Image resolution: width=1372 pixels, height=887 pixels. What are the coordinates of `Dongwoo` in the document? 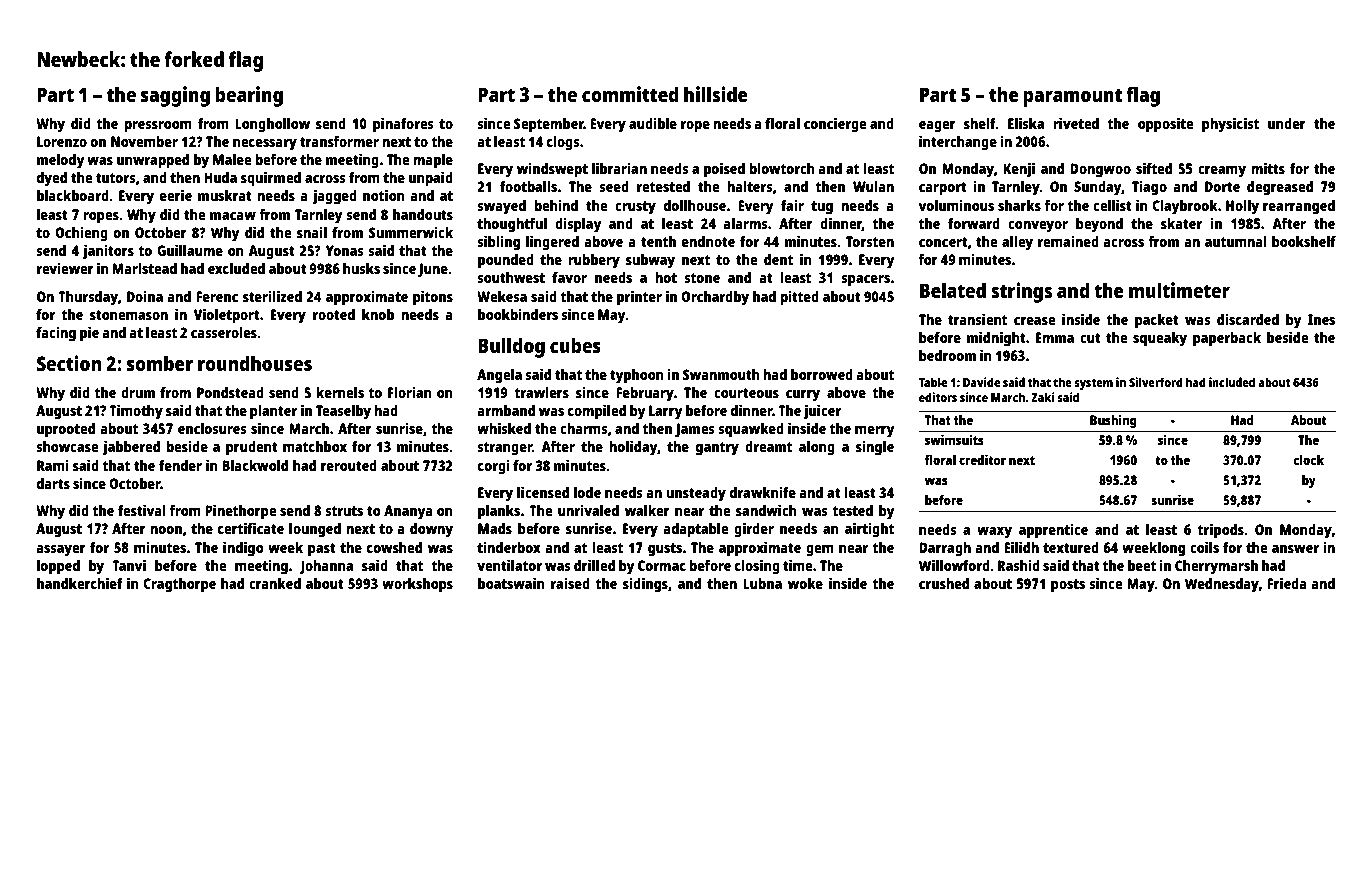 It's located at (1100, 170).
